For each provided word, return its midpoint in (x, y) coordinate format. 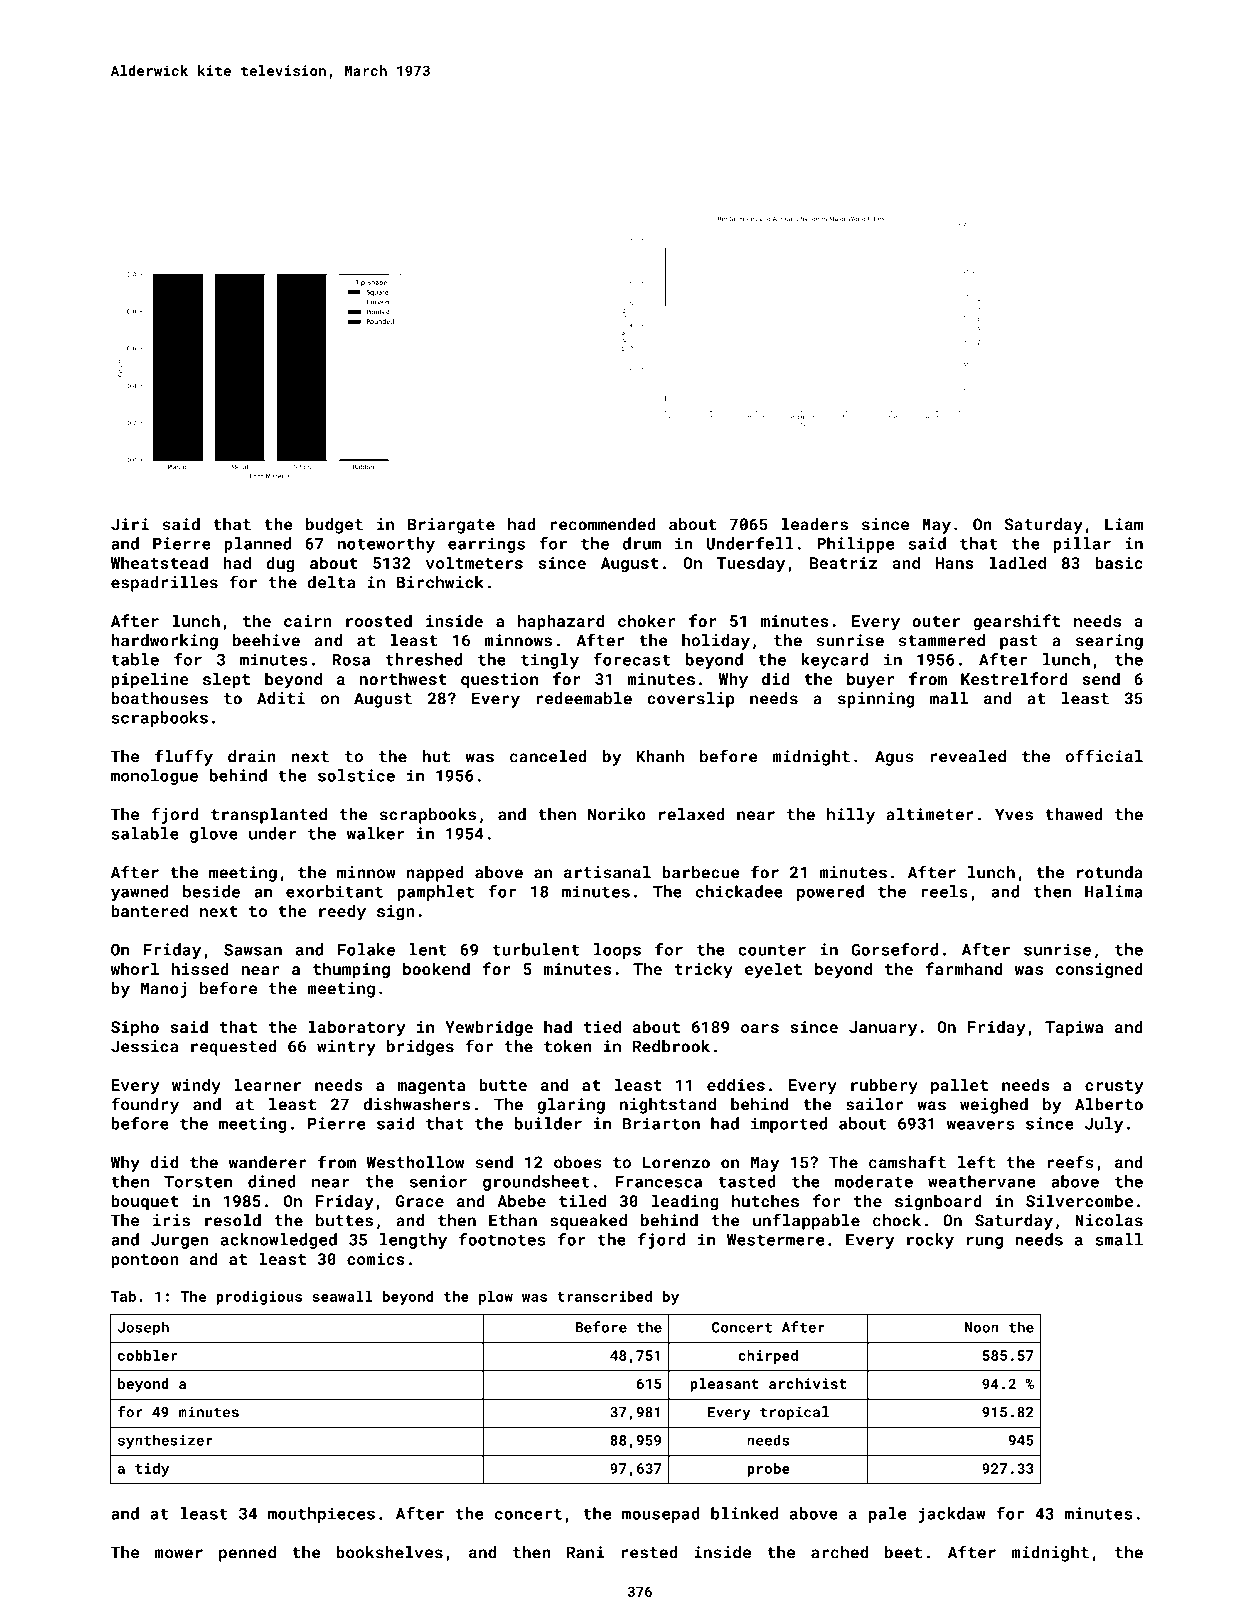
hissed (200, 968)
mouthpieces (321, 1515)
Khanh (660, 756)
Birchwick (440, 582)
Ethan (513, 1220)
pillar (1082, 545)
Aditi (281, 698)
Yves (1014, 814)
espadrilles (164, 584)
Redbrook (671, 1046)
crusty (1114, 1087)
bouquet (144, 1202)
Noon (982, 1327)
